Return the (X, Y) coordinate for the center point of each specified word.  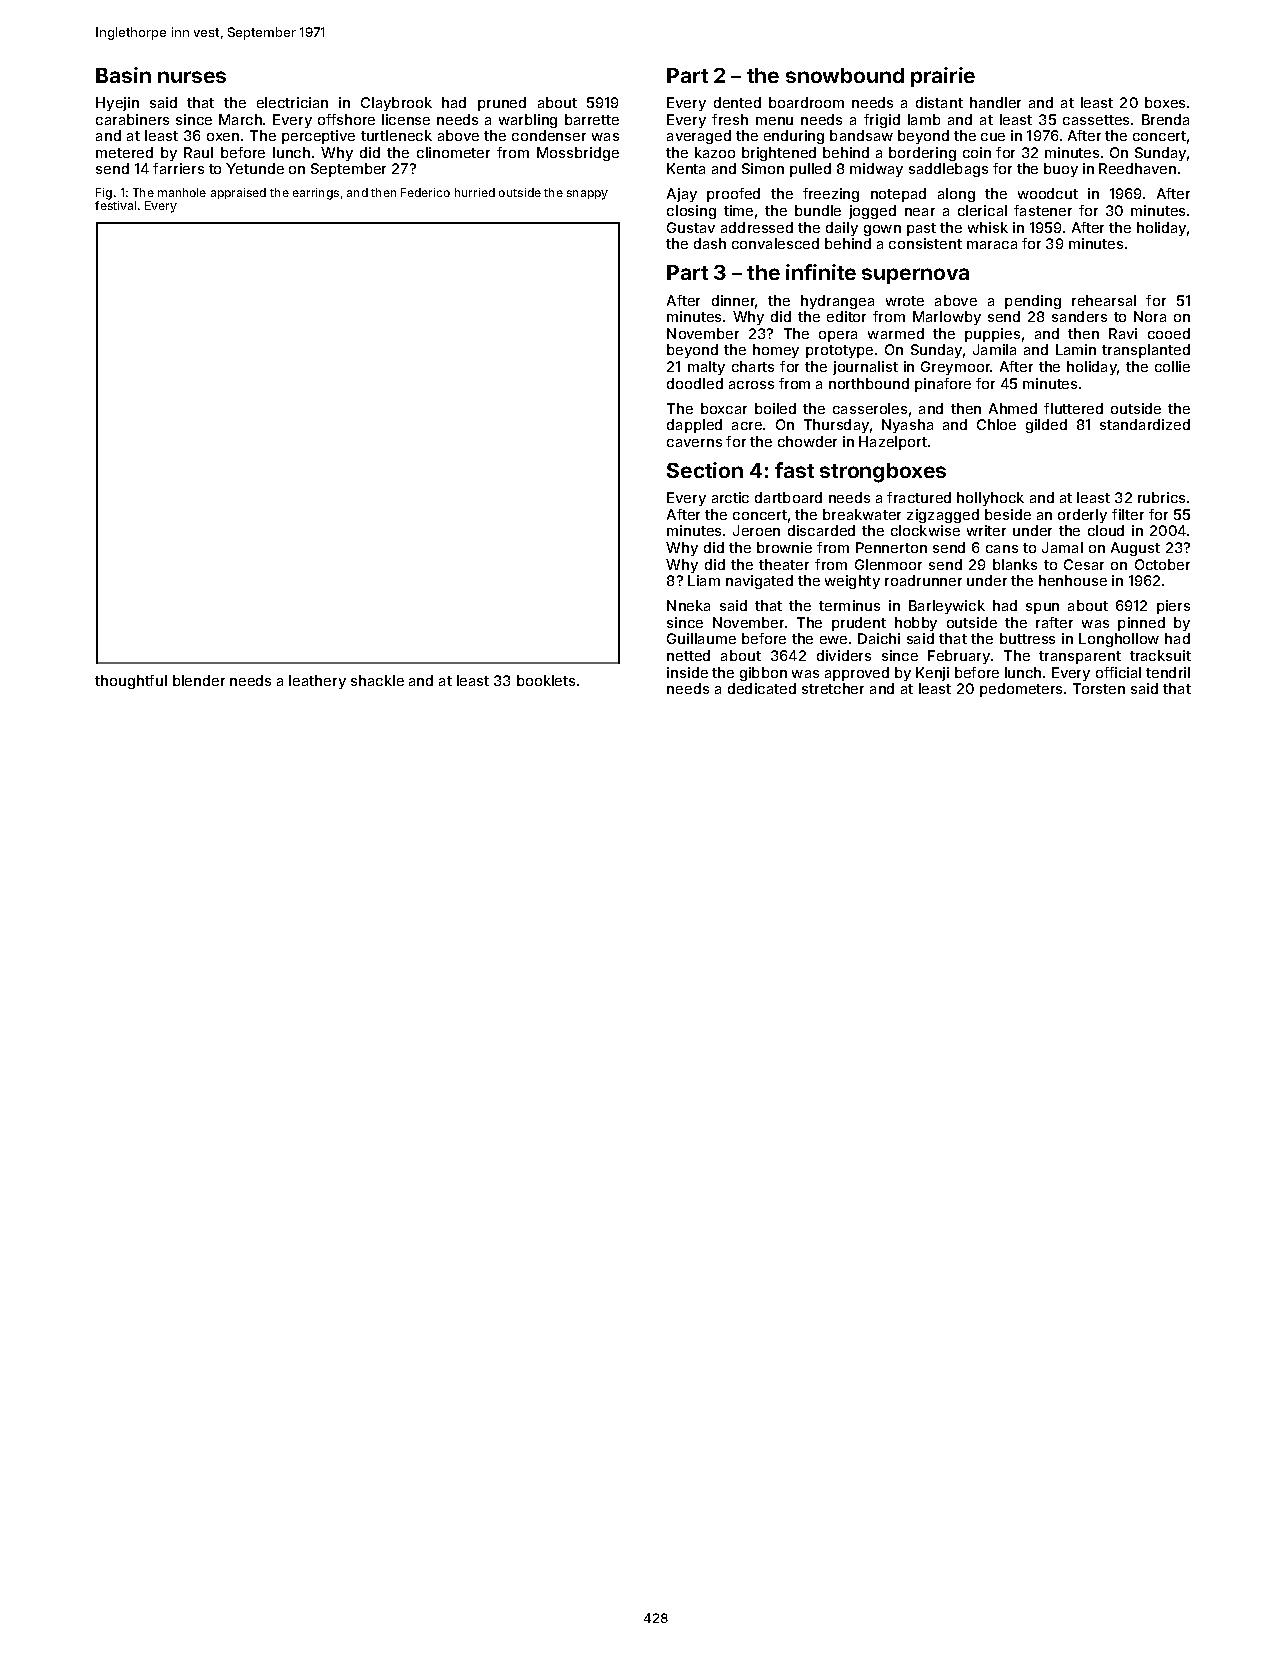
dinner (734, 302)
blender (199, 680)
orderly (1082, 516)
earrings (316, 194)
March (240, 119)
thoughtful (131, 682)
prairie (943, 77)
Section (705, 470)
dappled (694, 426)
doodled (695, 383)
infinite (821, 272)
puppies (992, 335)
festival (115, 205)
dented (737, 102)
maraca (992, 245)
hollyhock (990, 499)
